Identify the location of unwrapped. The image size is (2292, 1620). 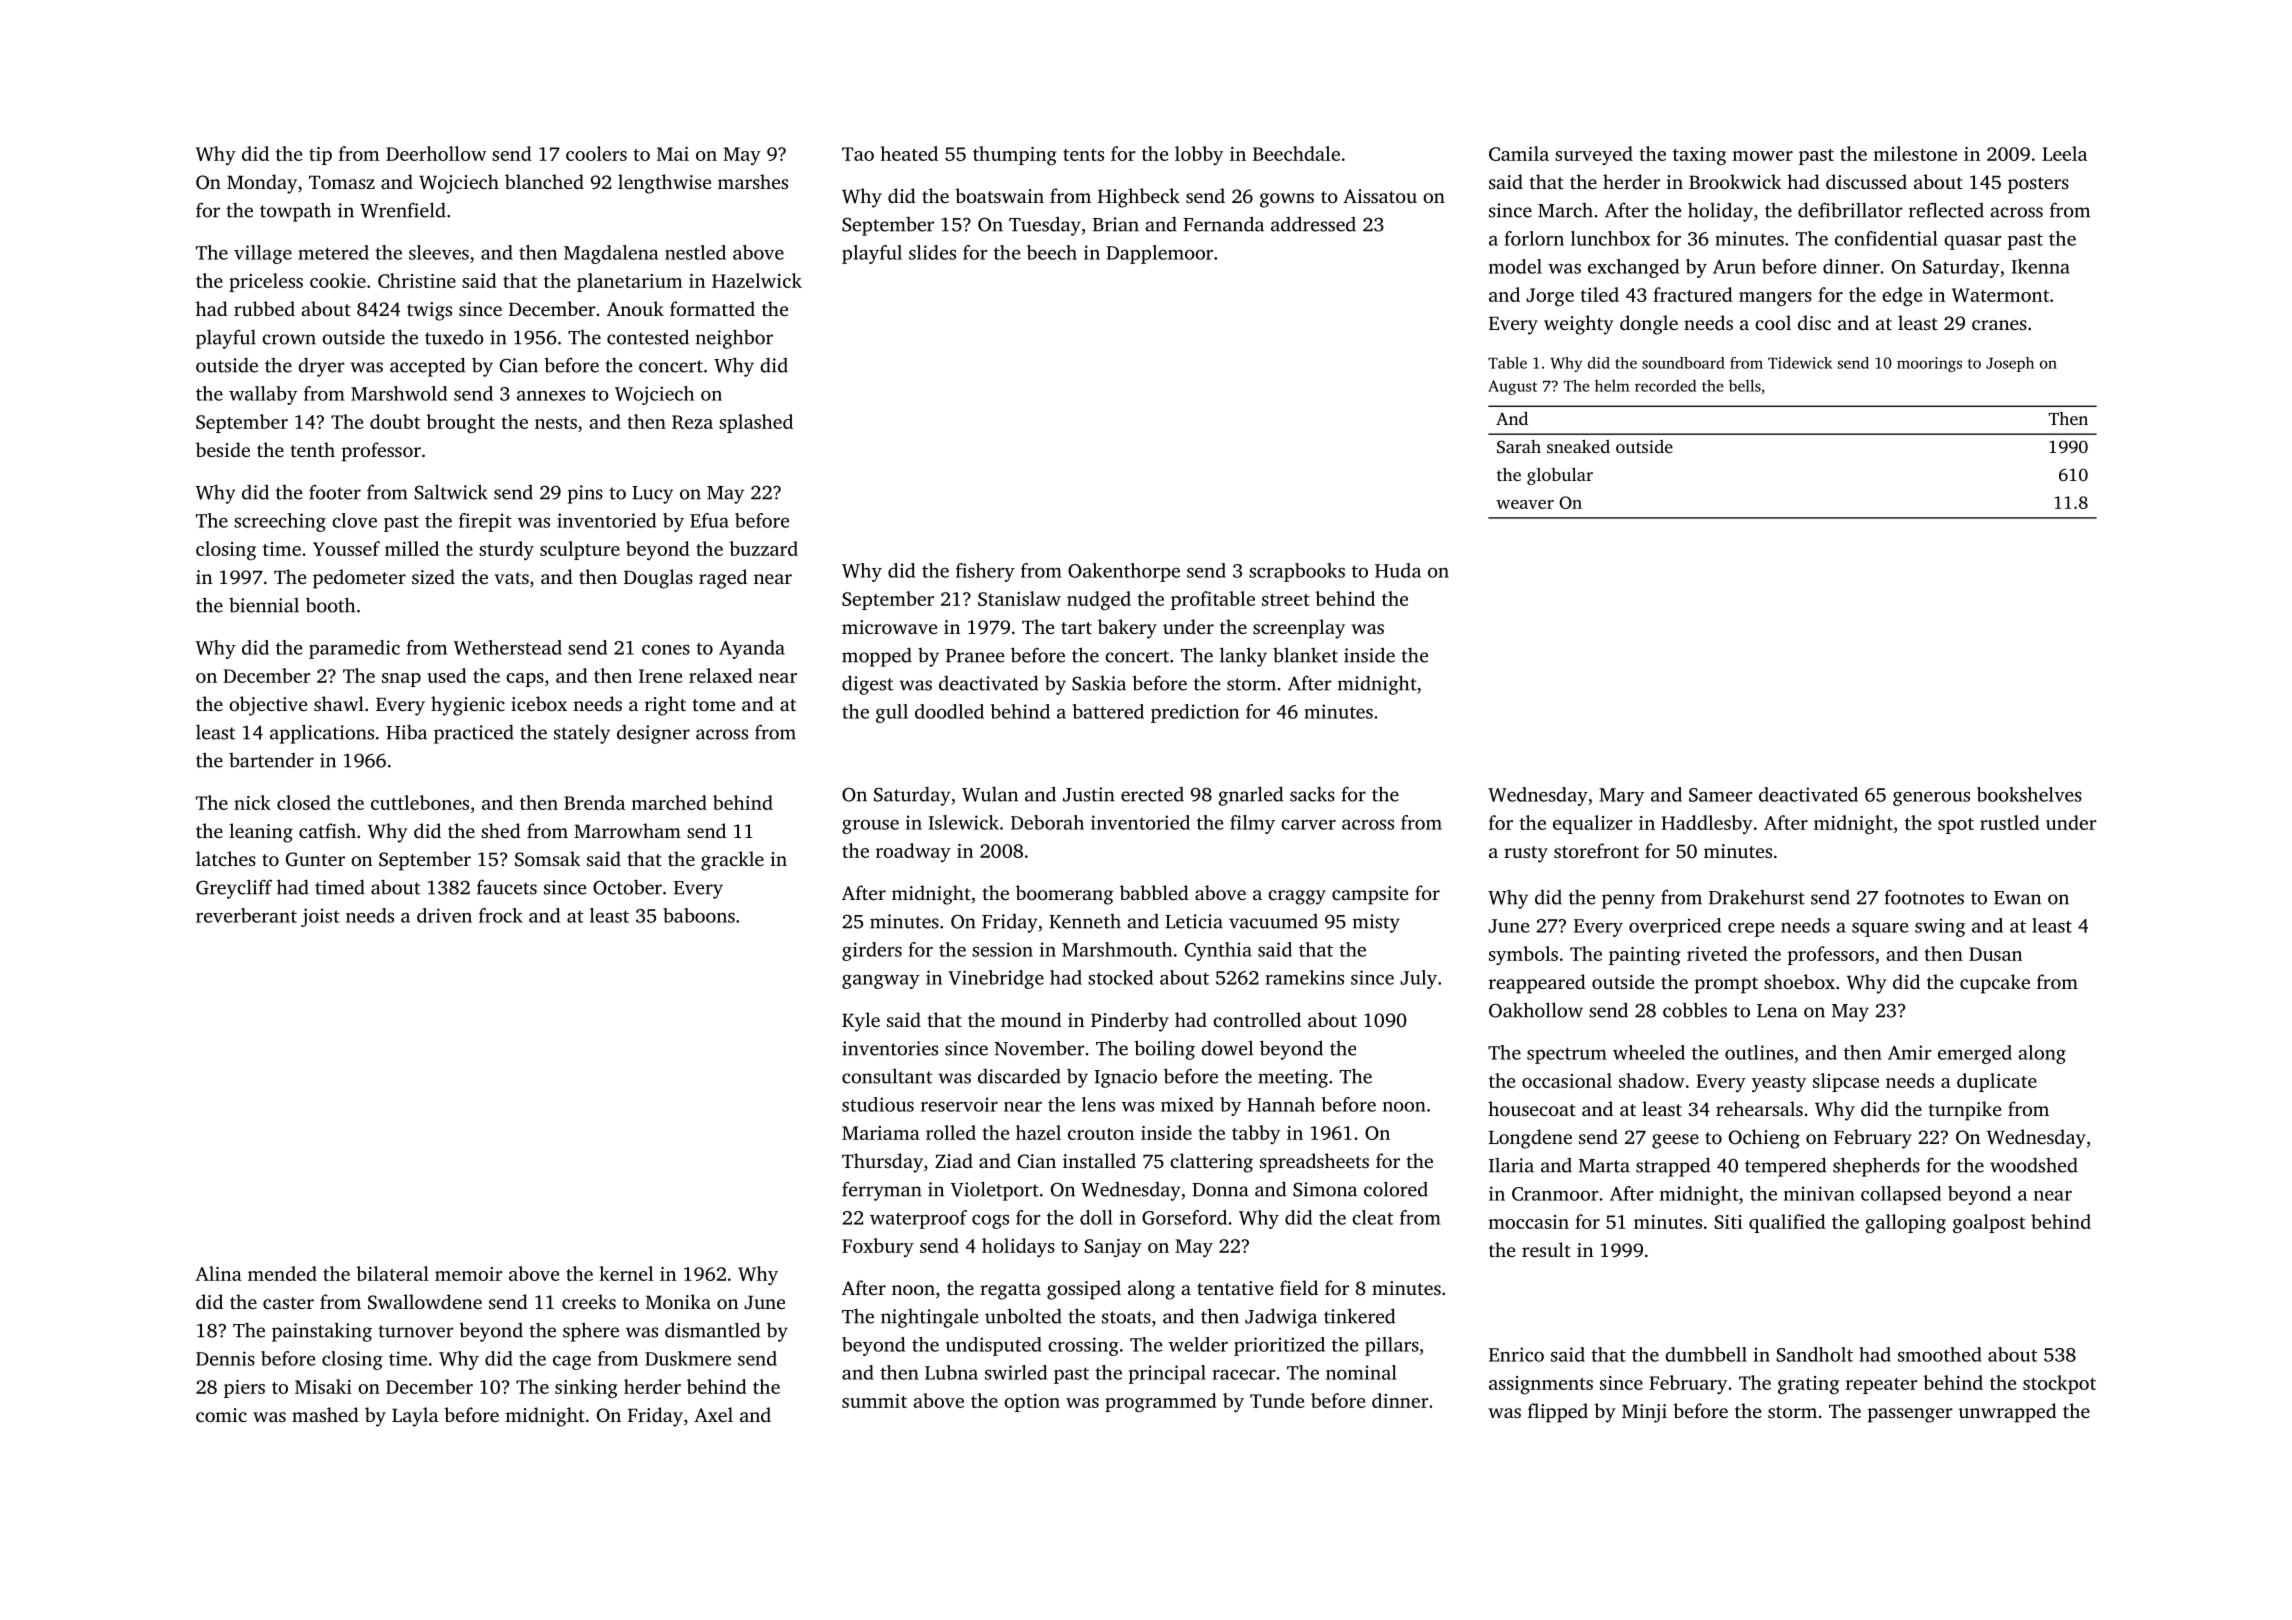
(2008, 1413).
